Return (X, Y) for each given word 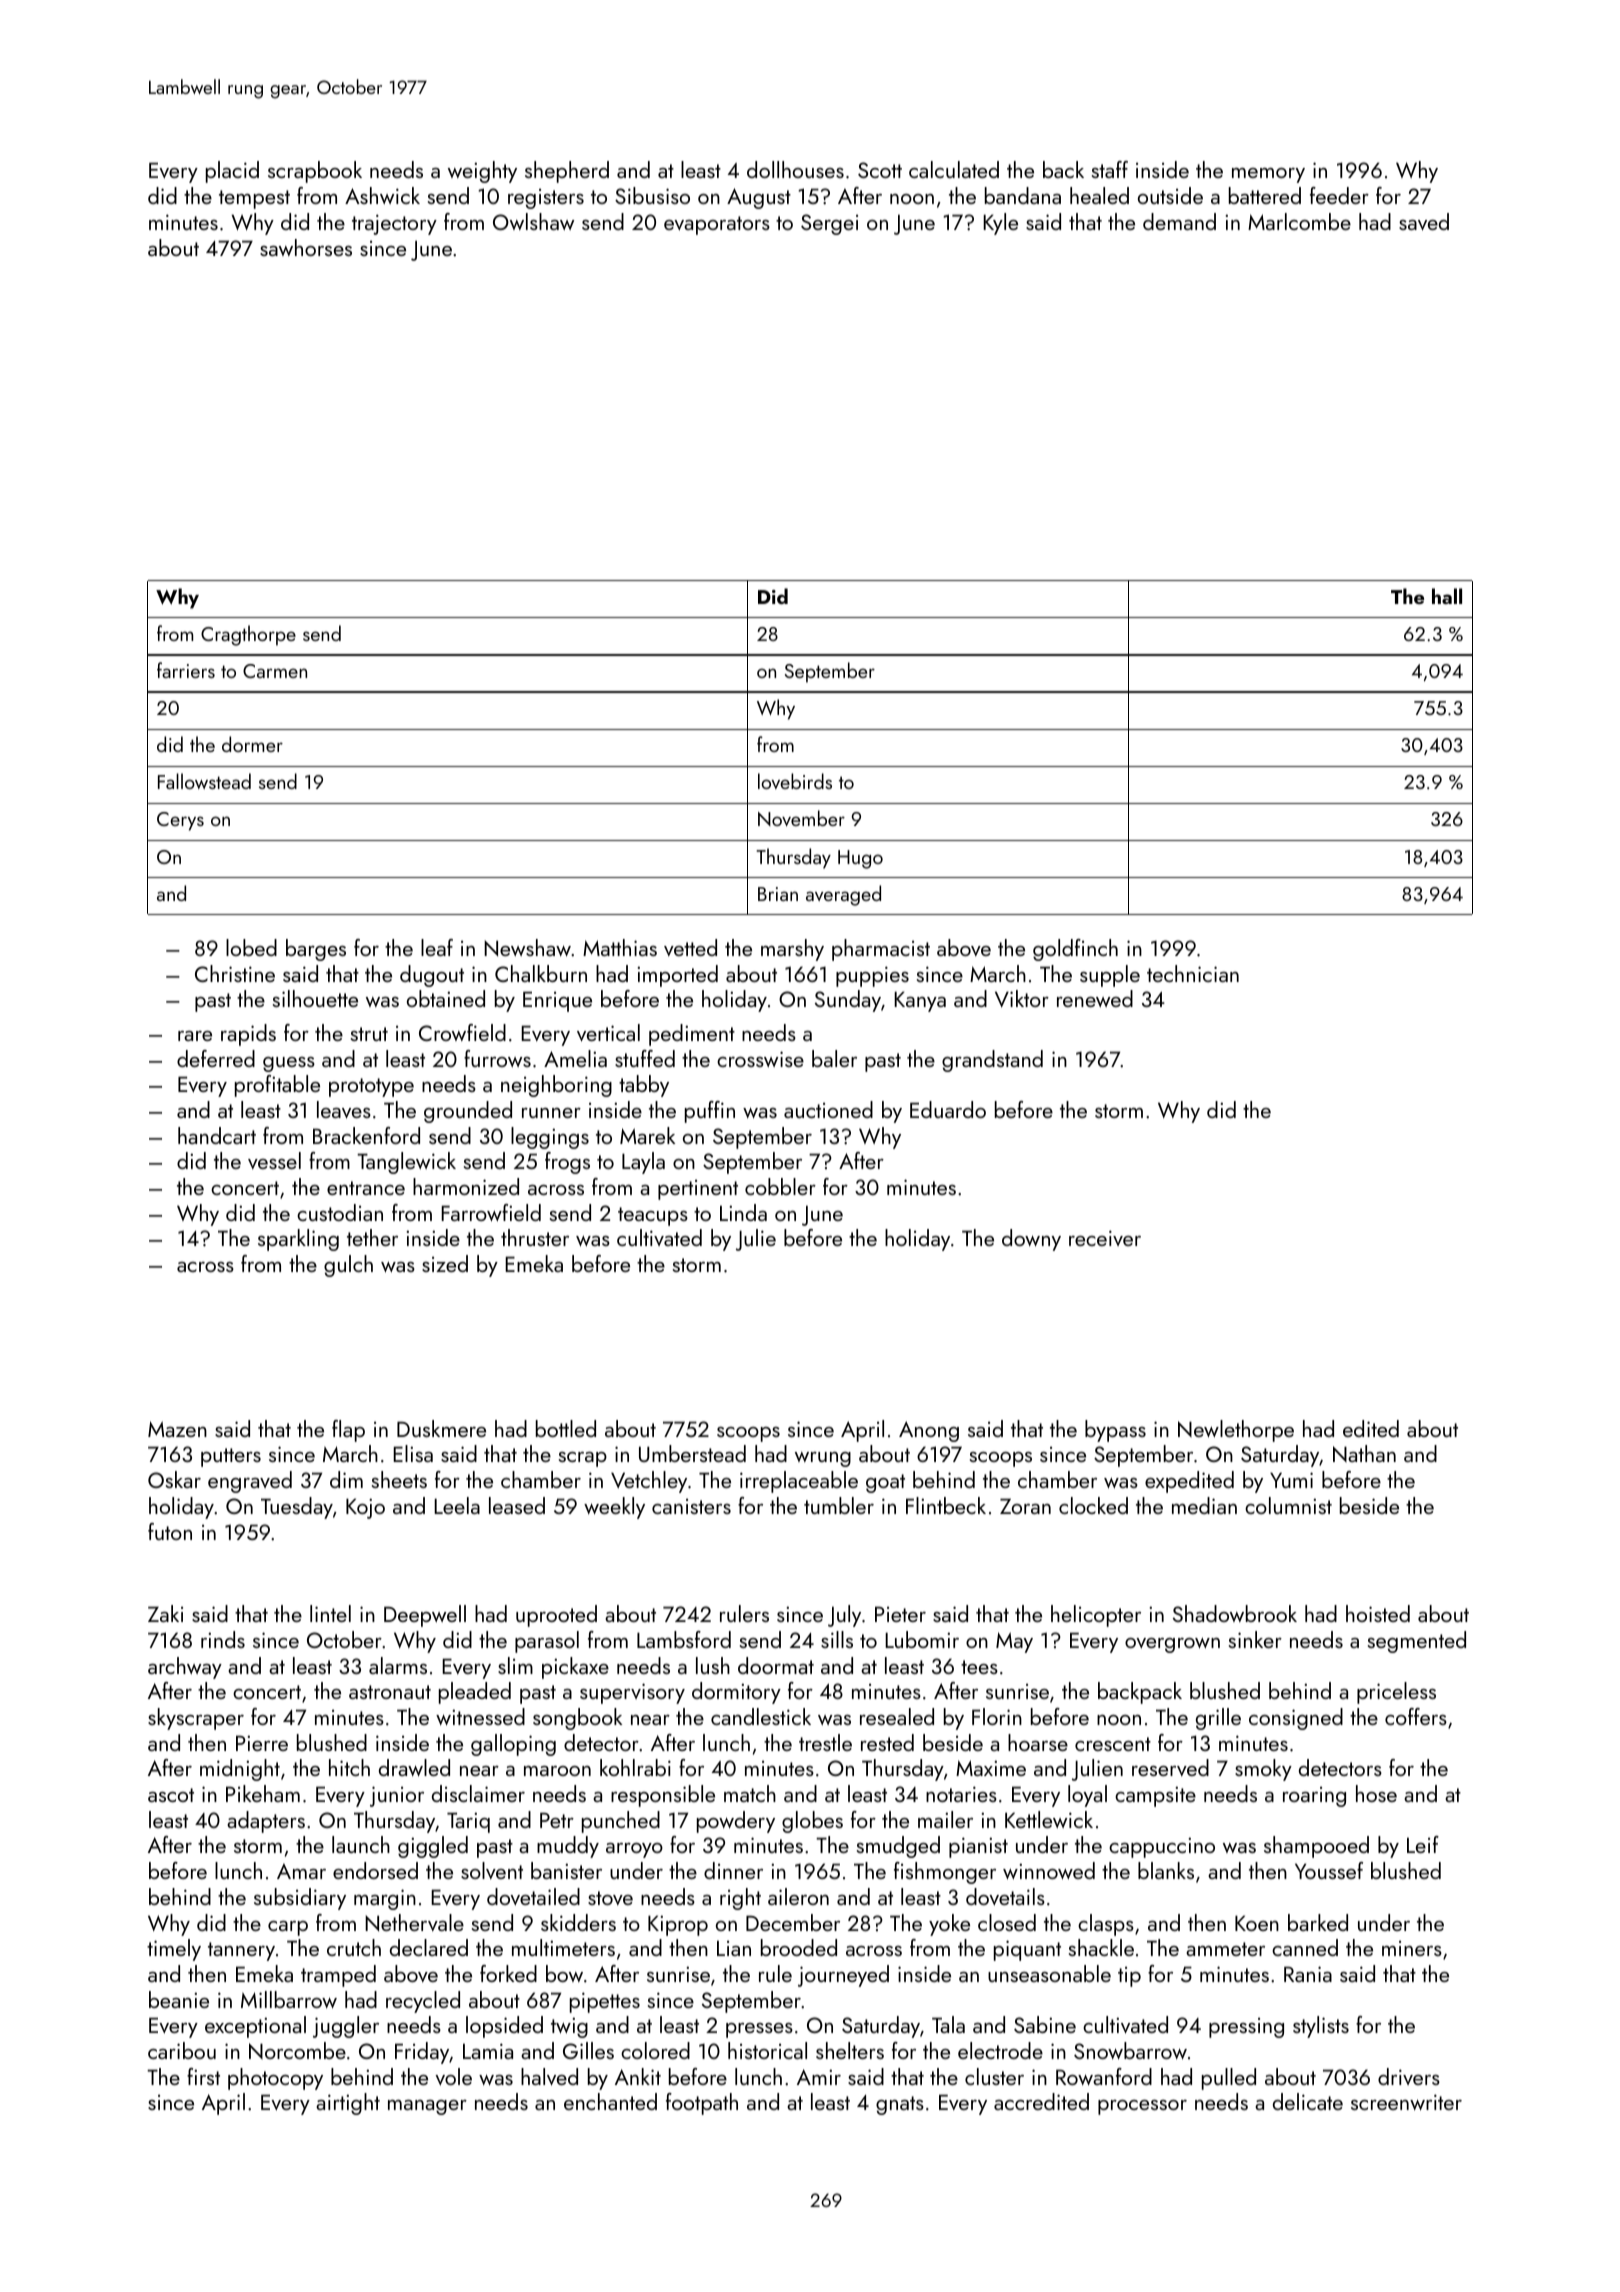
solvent (492, 1870)
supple (1110, 976)
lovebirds (795, 781)
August (759, 198)
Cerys (180, 821)
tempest (254, 199)
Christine (235, 973)
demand (1179, 221)
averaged (843, 895)
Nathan (1364, 1453)
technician (1193, 973)
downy (1031, 1240)
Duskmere (441, 1428)
